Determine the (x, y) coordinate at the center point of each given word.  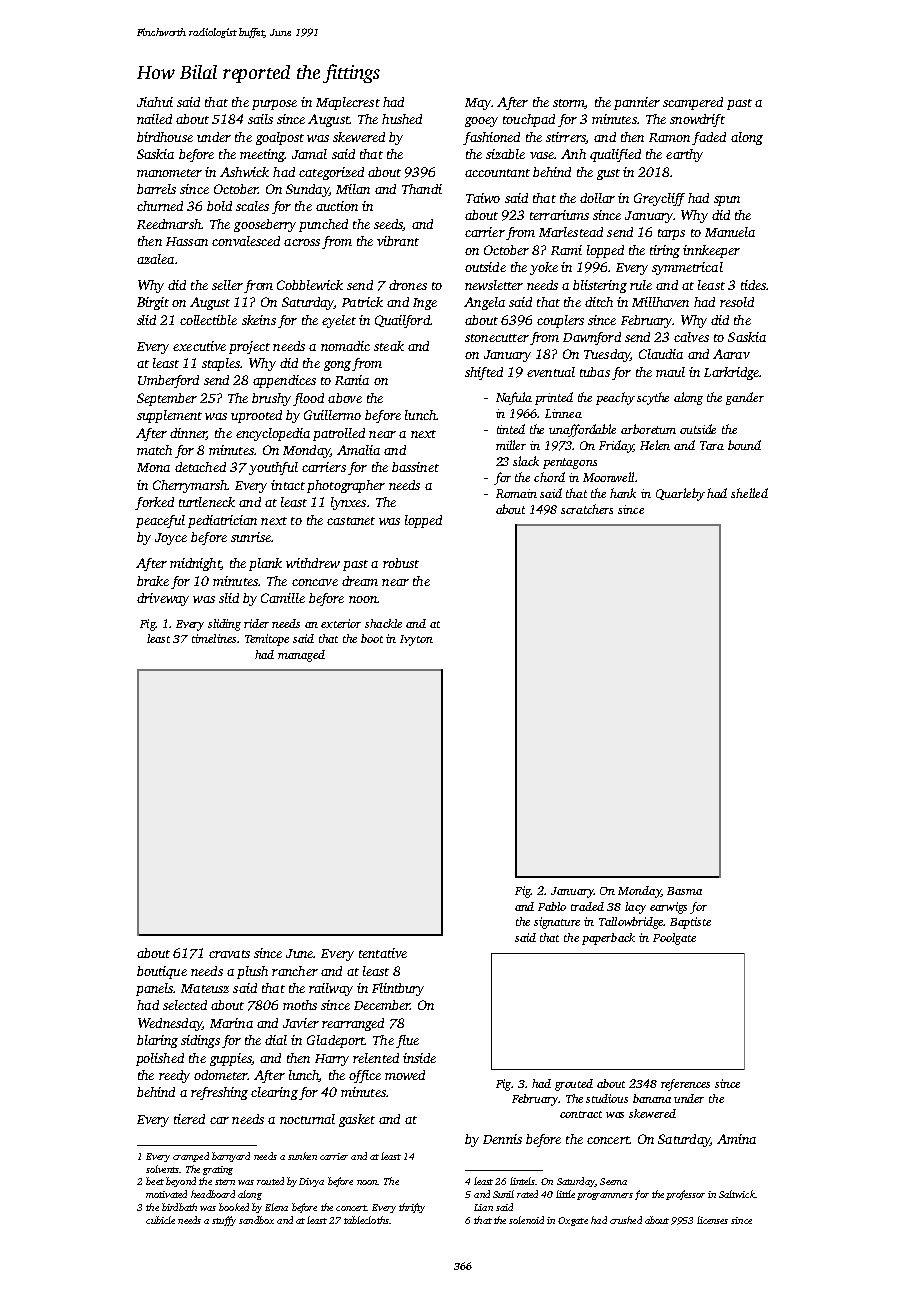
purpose (274, 105)
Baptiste (690, 923)
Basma (684, 891)
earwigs (668, 908)
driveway (163, 599)
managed (301, 656)
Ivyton (416, 640)
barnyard (231, 1157)
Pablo (552, 906)
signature (557, 923)
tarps (671, 234)
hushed (402, 119)
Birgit (153, 303)
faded (709, 138)
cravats (229, 954)
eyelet (339, 321)
